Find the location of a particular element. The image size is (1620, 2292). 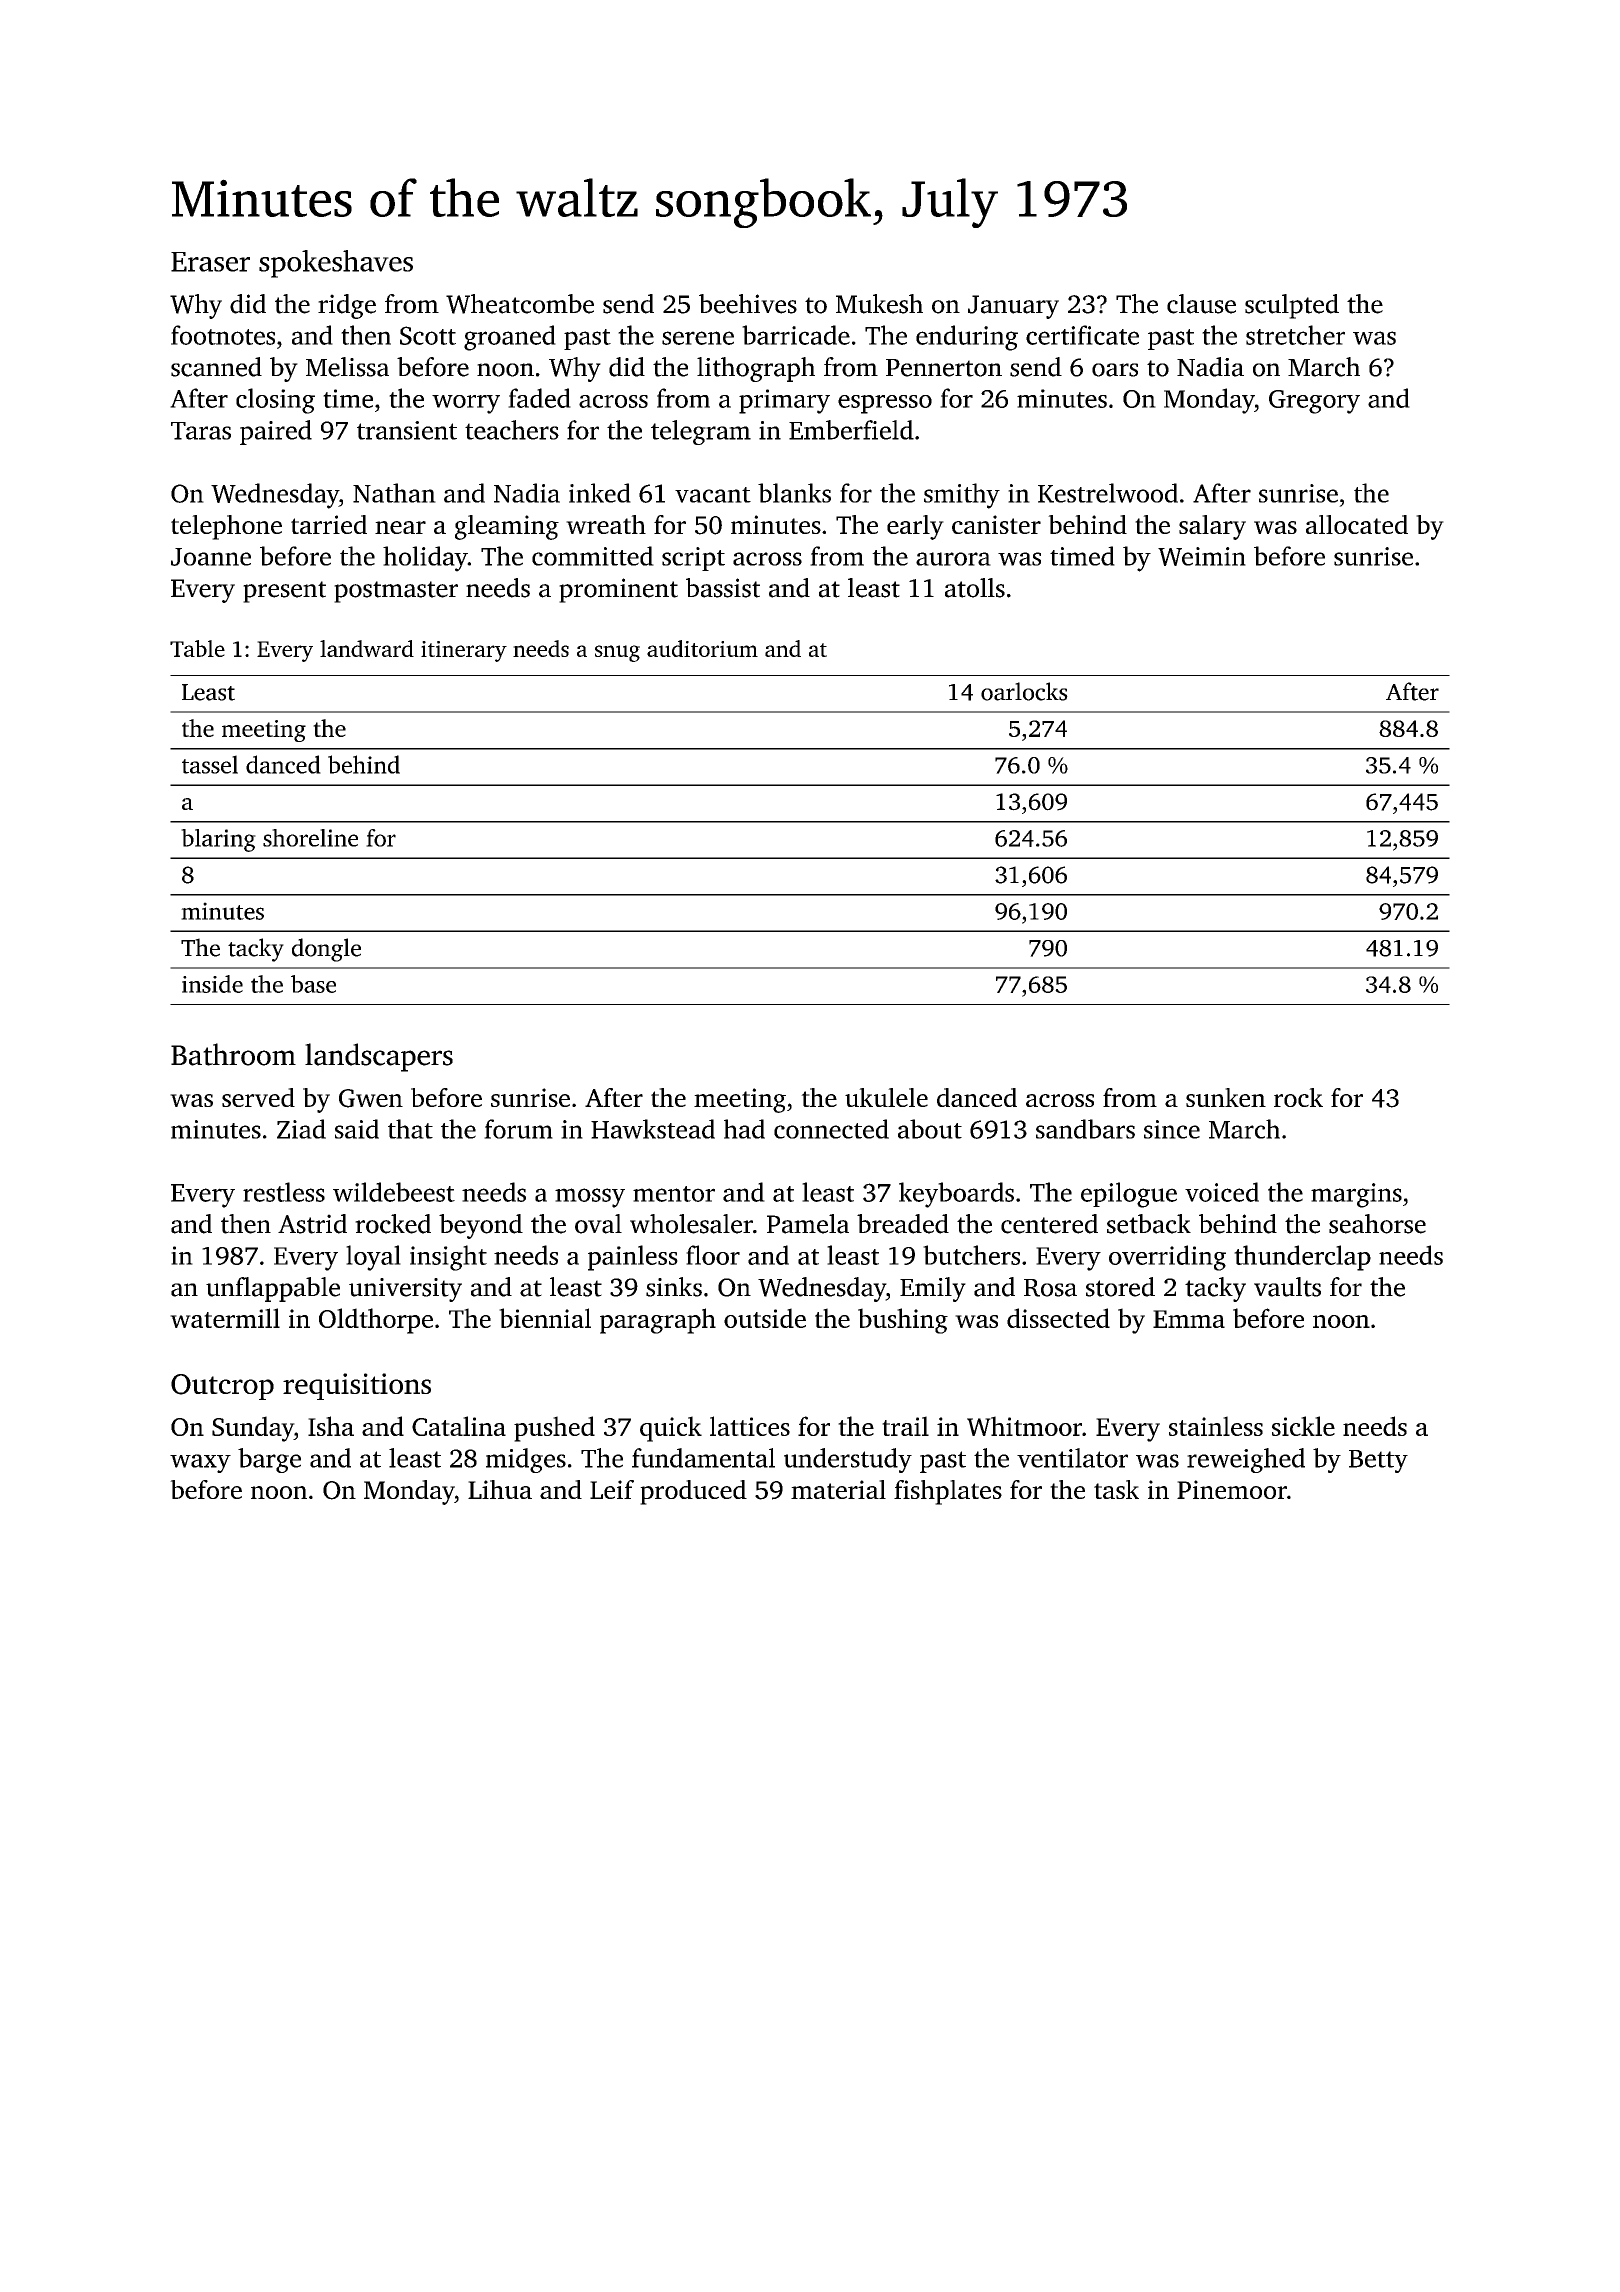

beehives is located at coordinates (748, 304).
